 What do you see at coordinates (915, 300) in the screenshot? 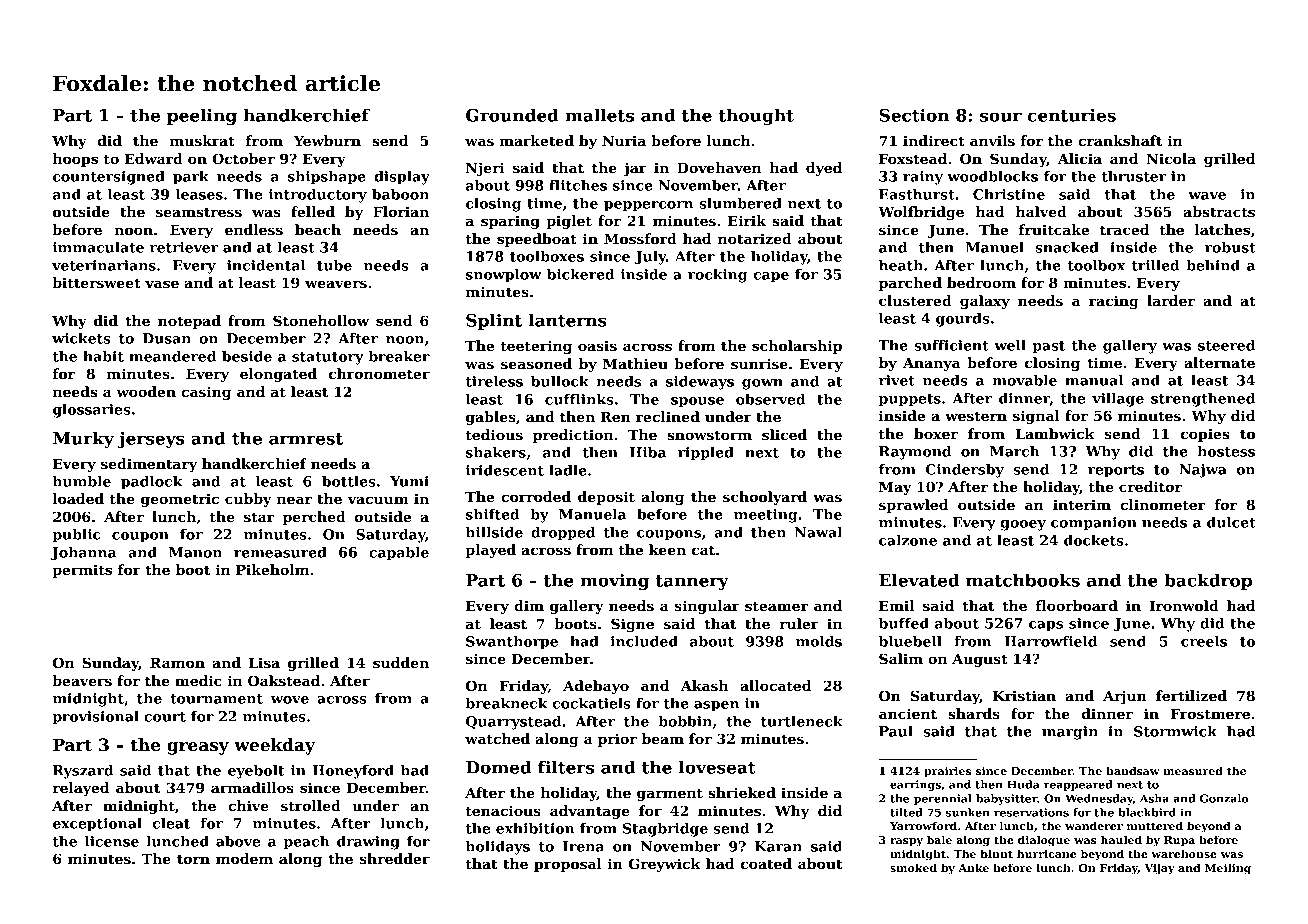
I see `clustered` at bounding box center [915, 300].
